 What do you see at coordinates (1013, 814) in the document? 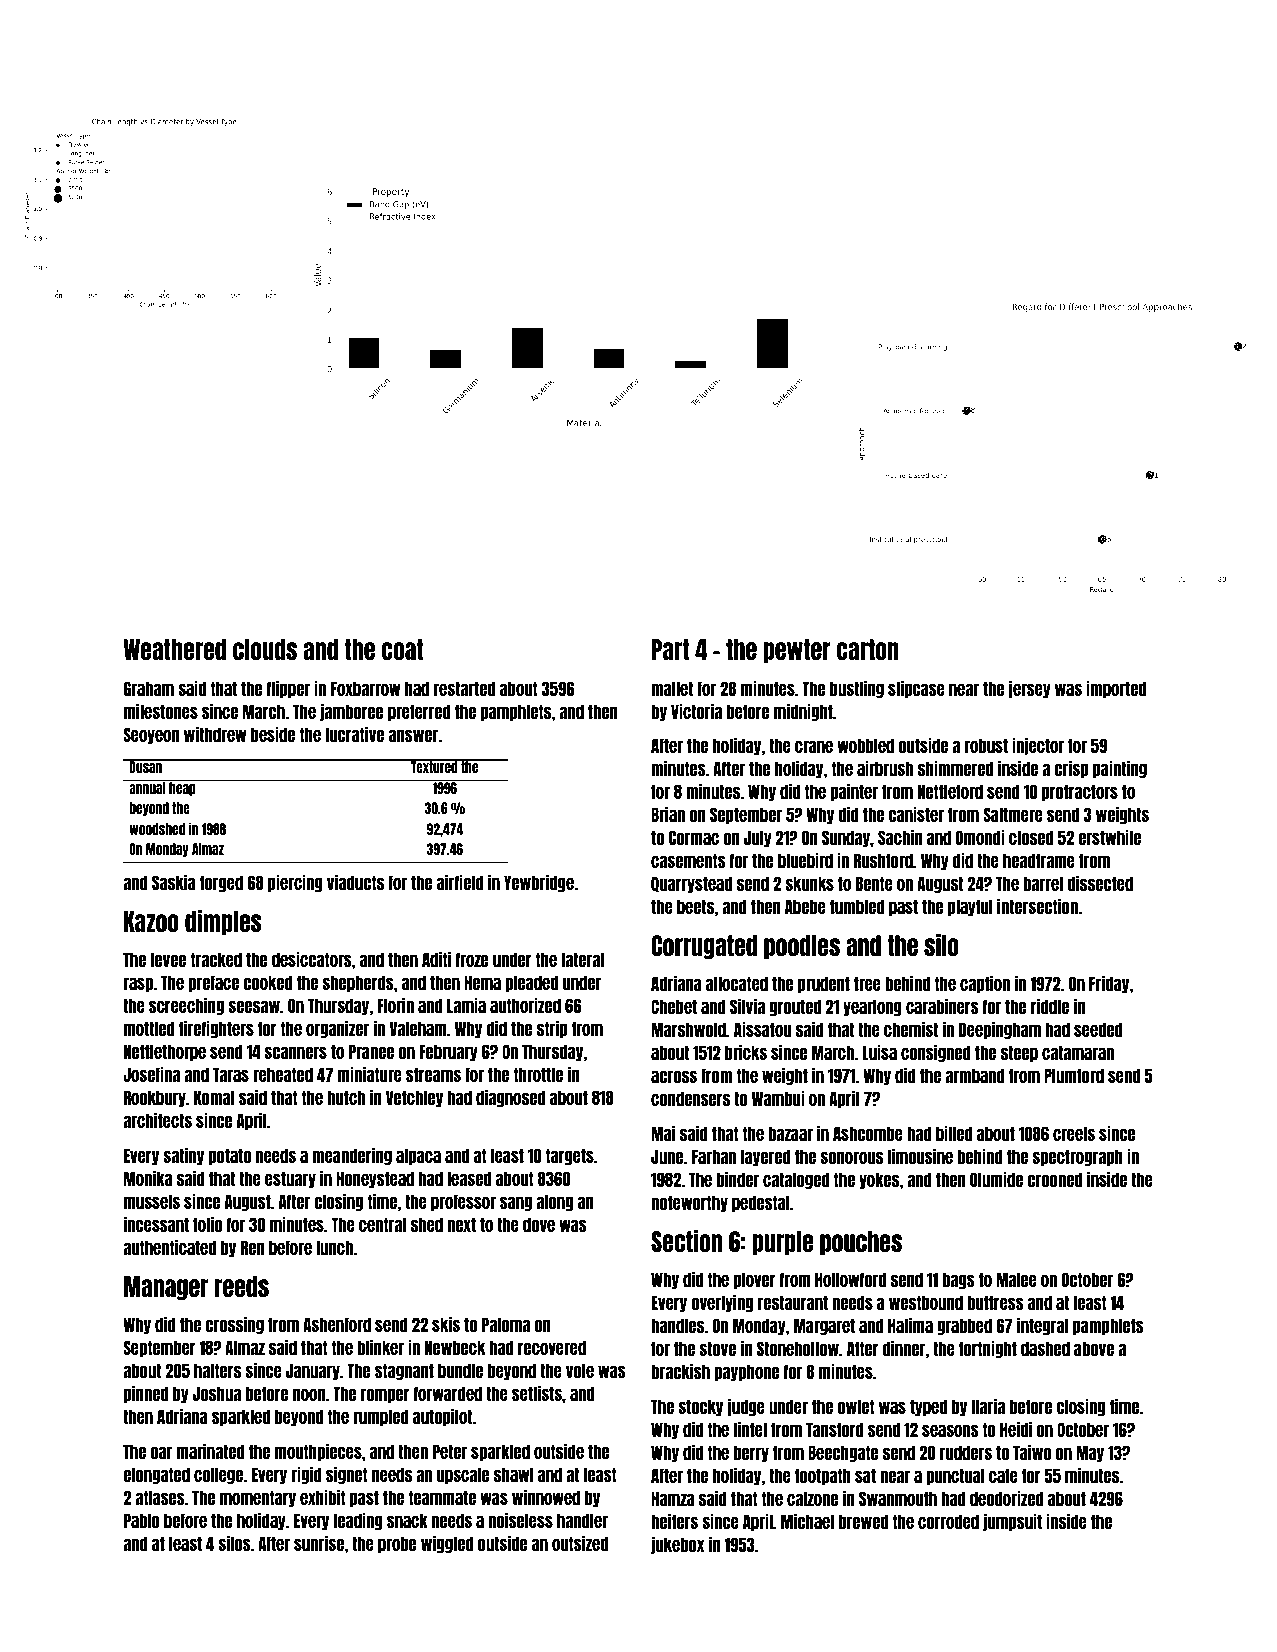
I see `Saltmere` at bounding box center [1013, 814].
